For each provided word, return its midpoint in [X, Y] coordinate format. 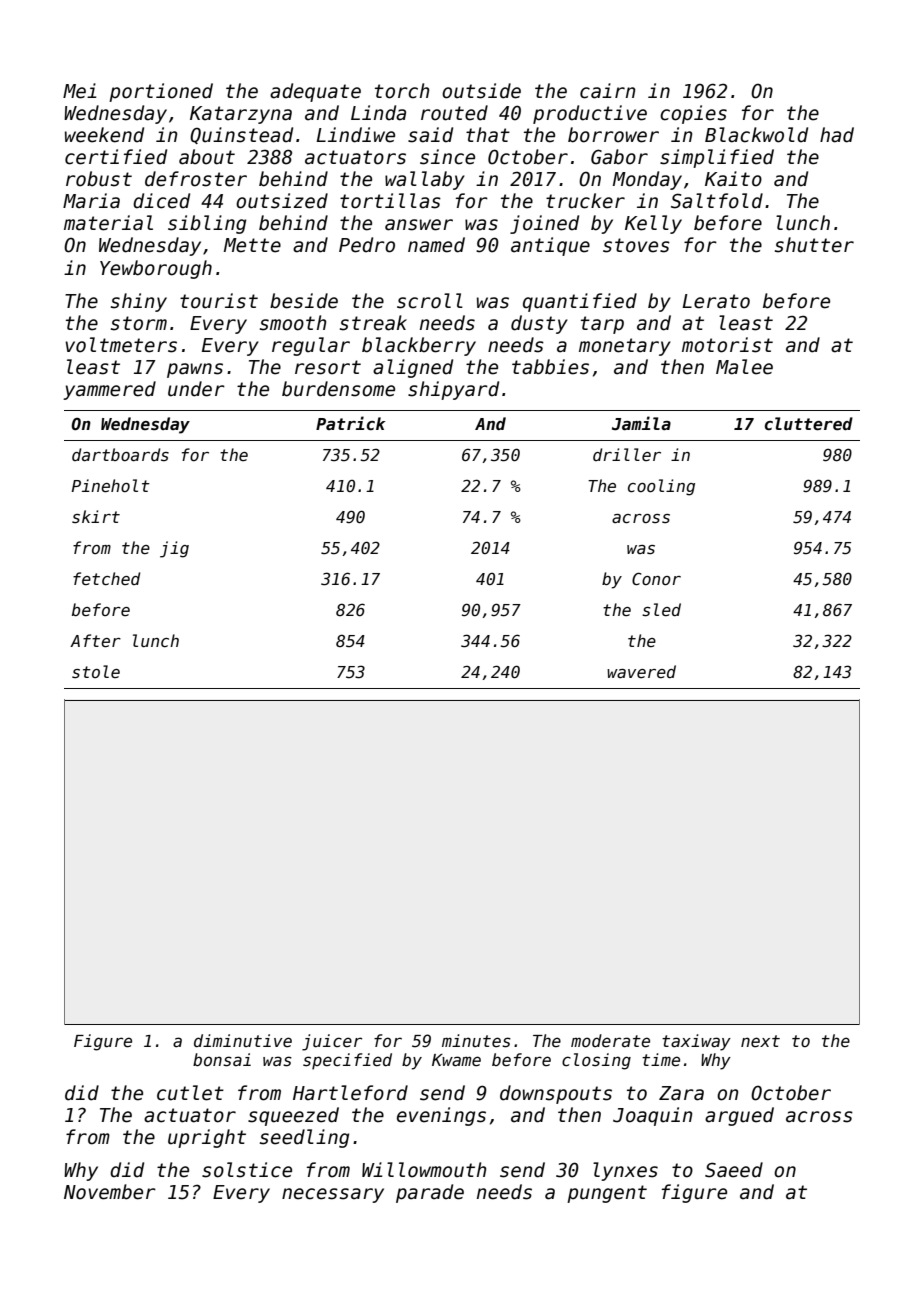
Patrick [351, 423]
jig [174, 549]
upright [207, 1138]
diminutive [243, 1041]
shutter [814, 245]
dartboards [120, 454]
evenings [441, 1116]
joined [544, 224]
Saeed [734, 1170]
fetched [106, 578]
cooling [661, 487]
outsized [282, 201]
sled [661, 610]
